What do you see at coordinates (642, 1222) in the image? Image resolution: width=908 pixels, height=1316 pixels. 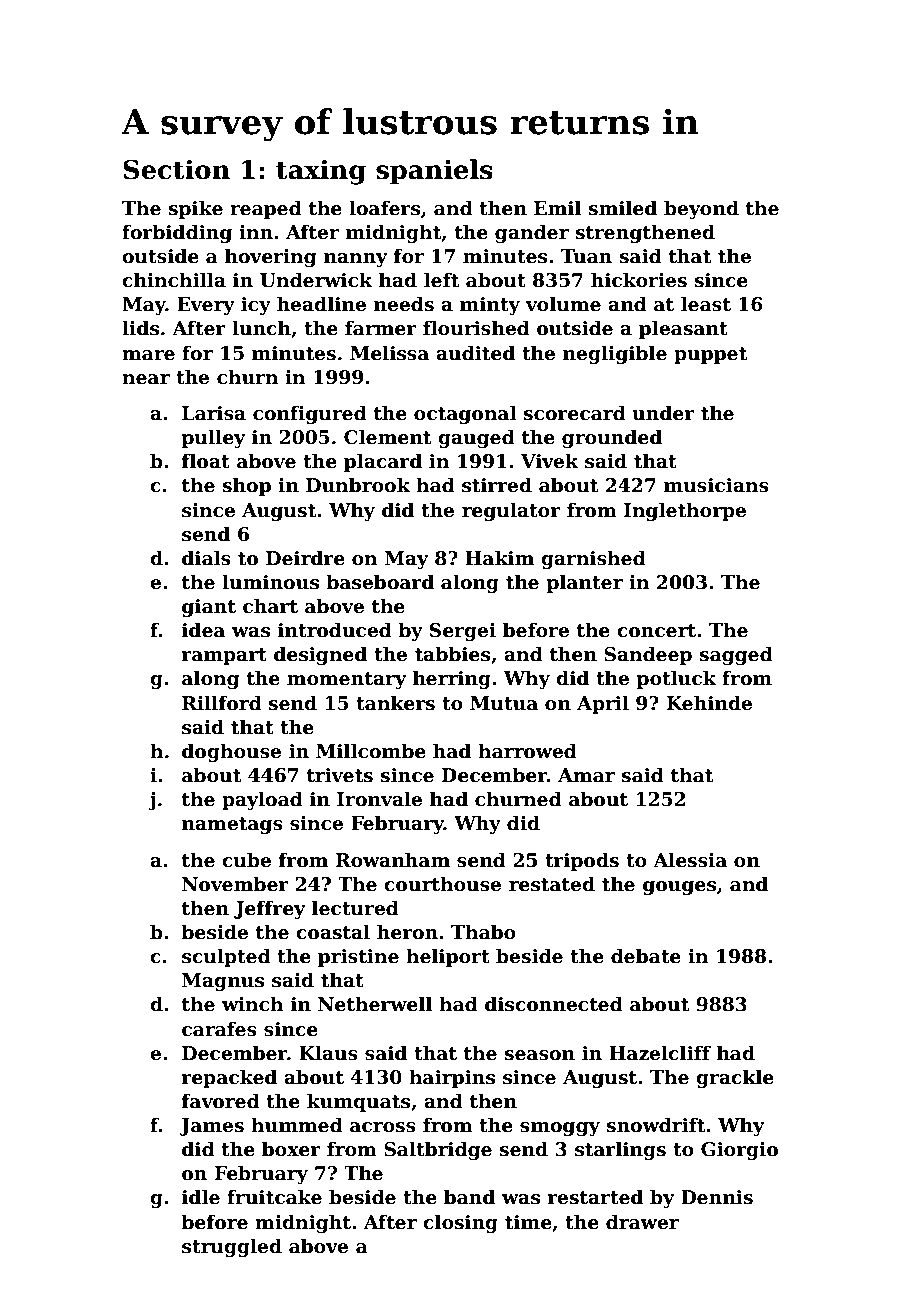 I see `drawer` at bounding box center [642, 1222].
